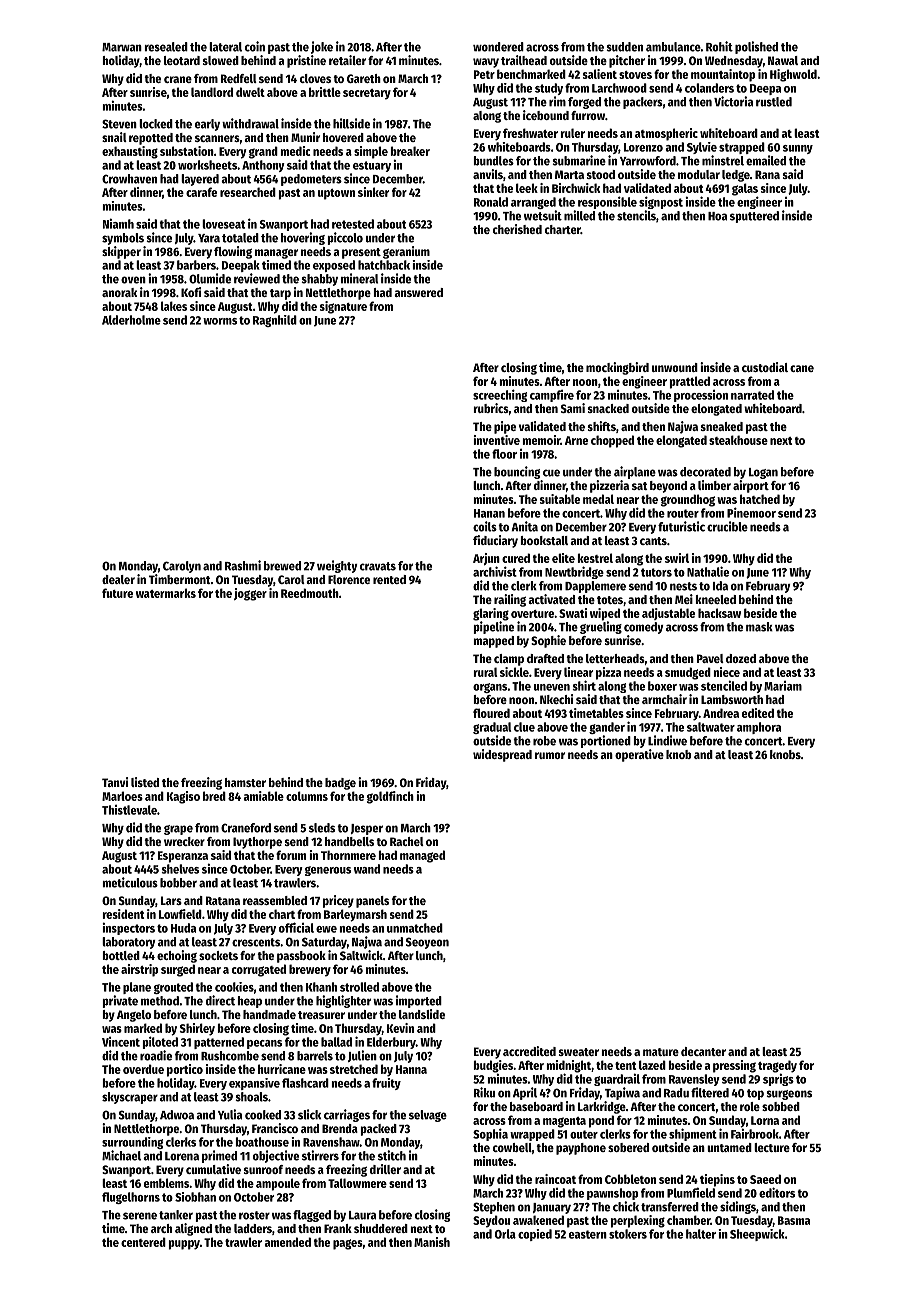 This screenshot has height=1308, width=924. I want to click on ambulance, so click(673, 47).
